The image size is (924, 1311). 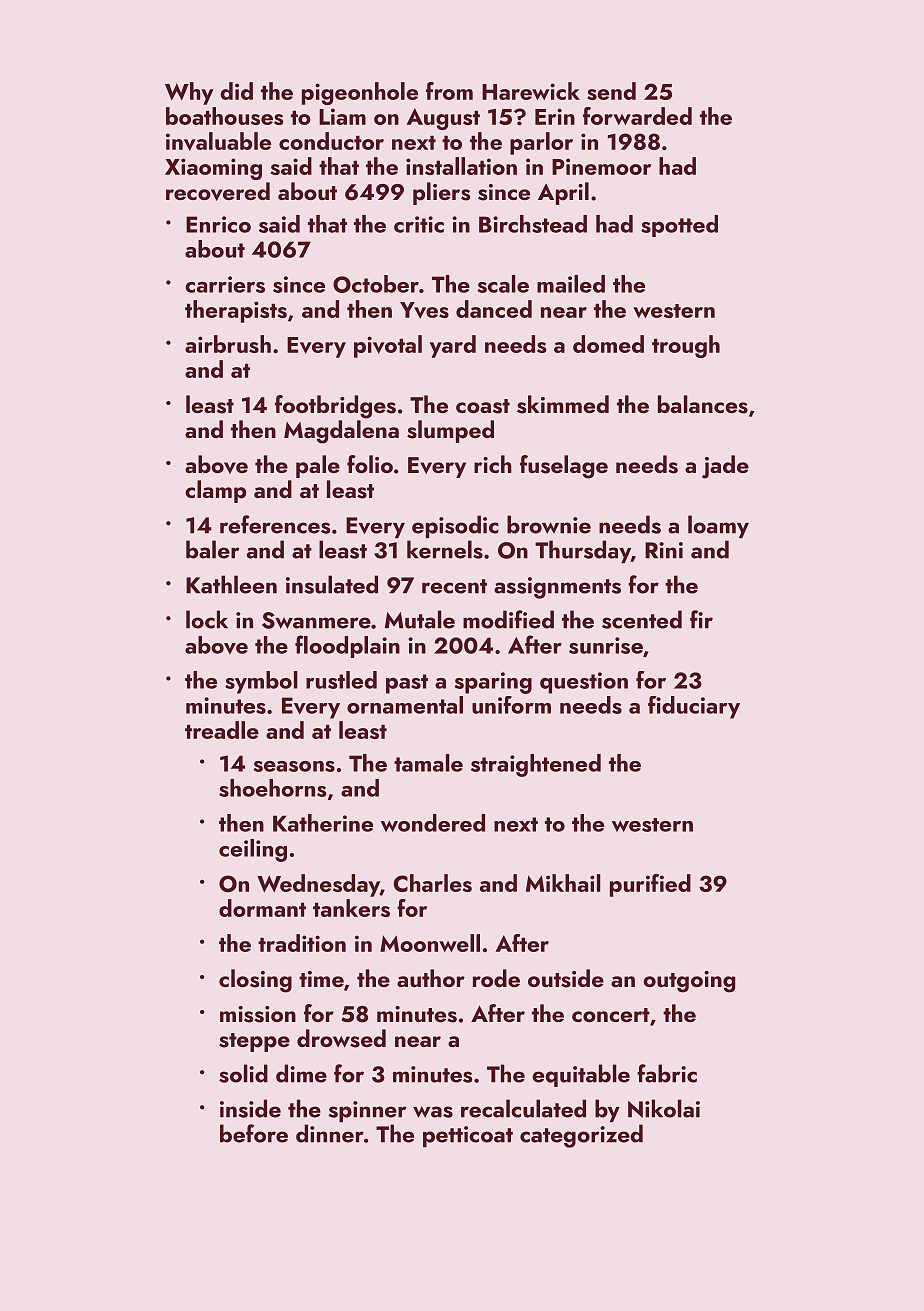 What do you see at coordinates (679, 226) in the document?
I see `spotted` at bounding box center [679, 226].
